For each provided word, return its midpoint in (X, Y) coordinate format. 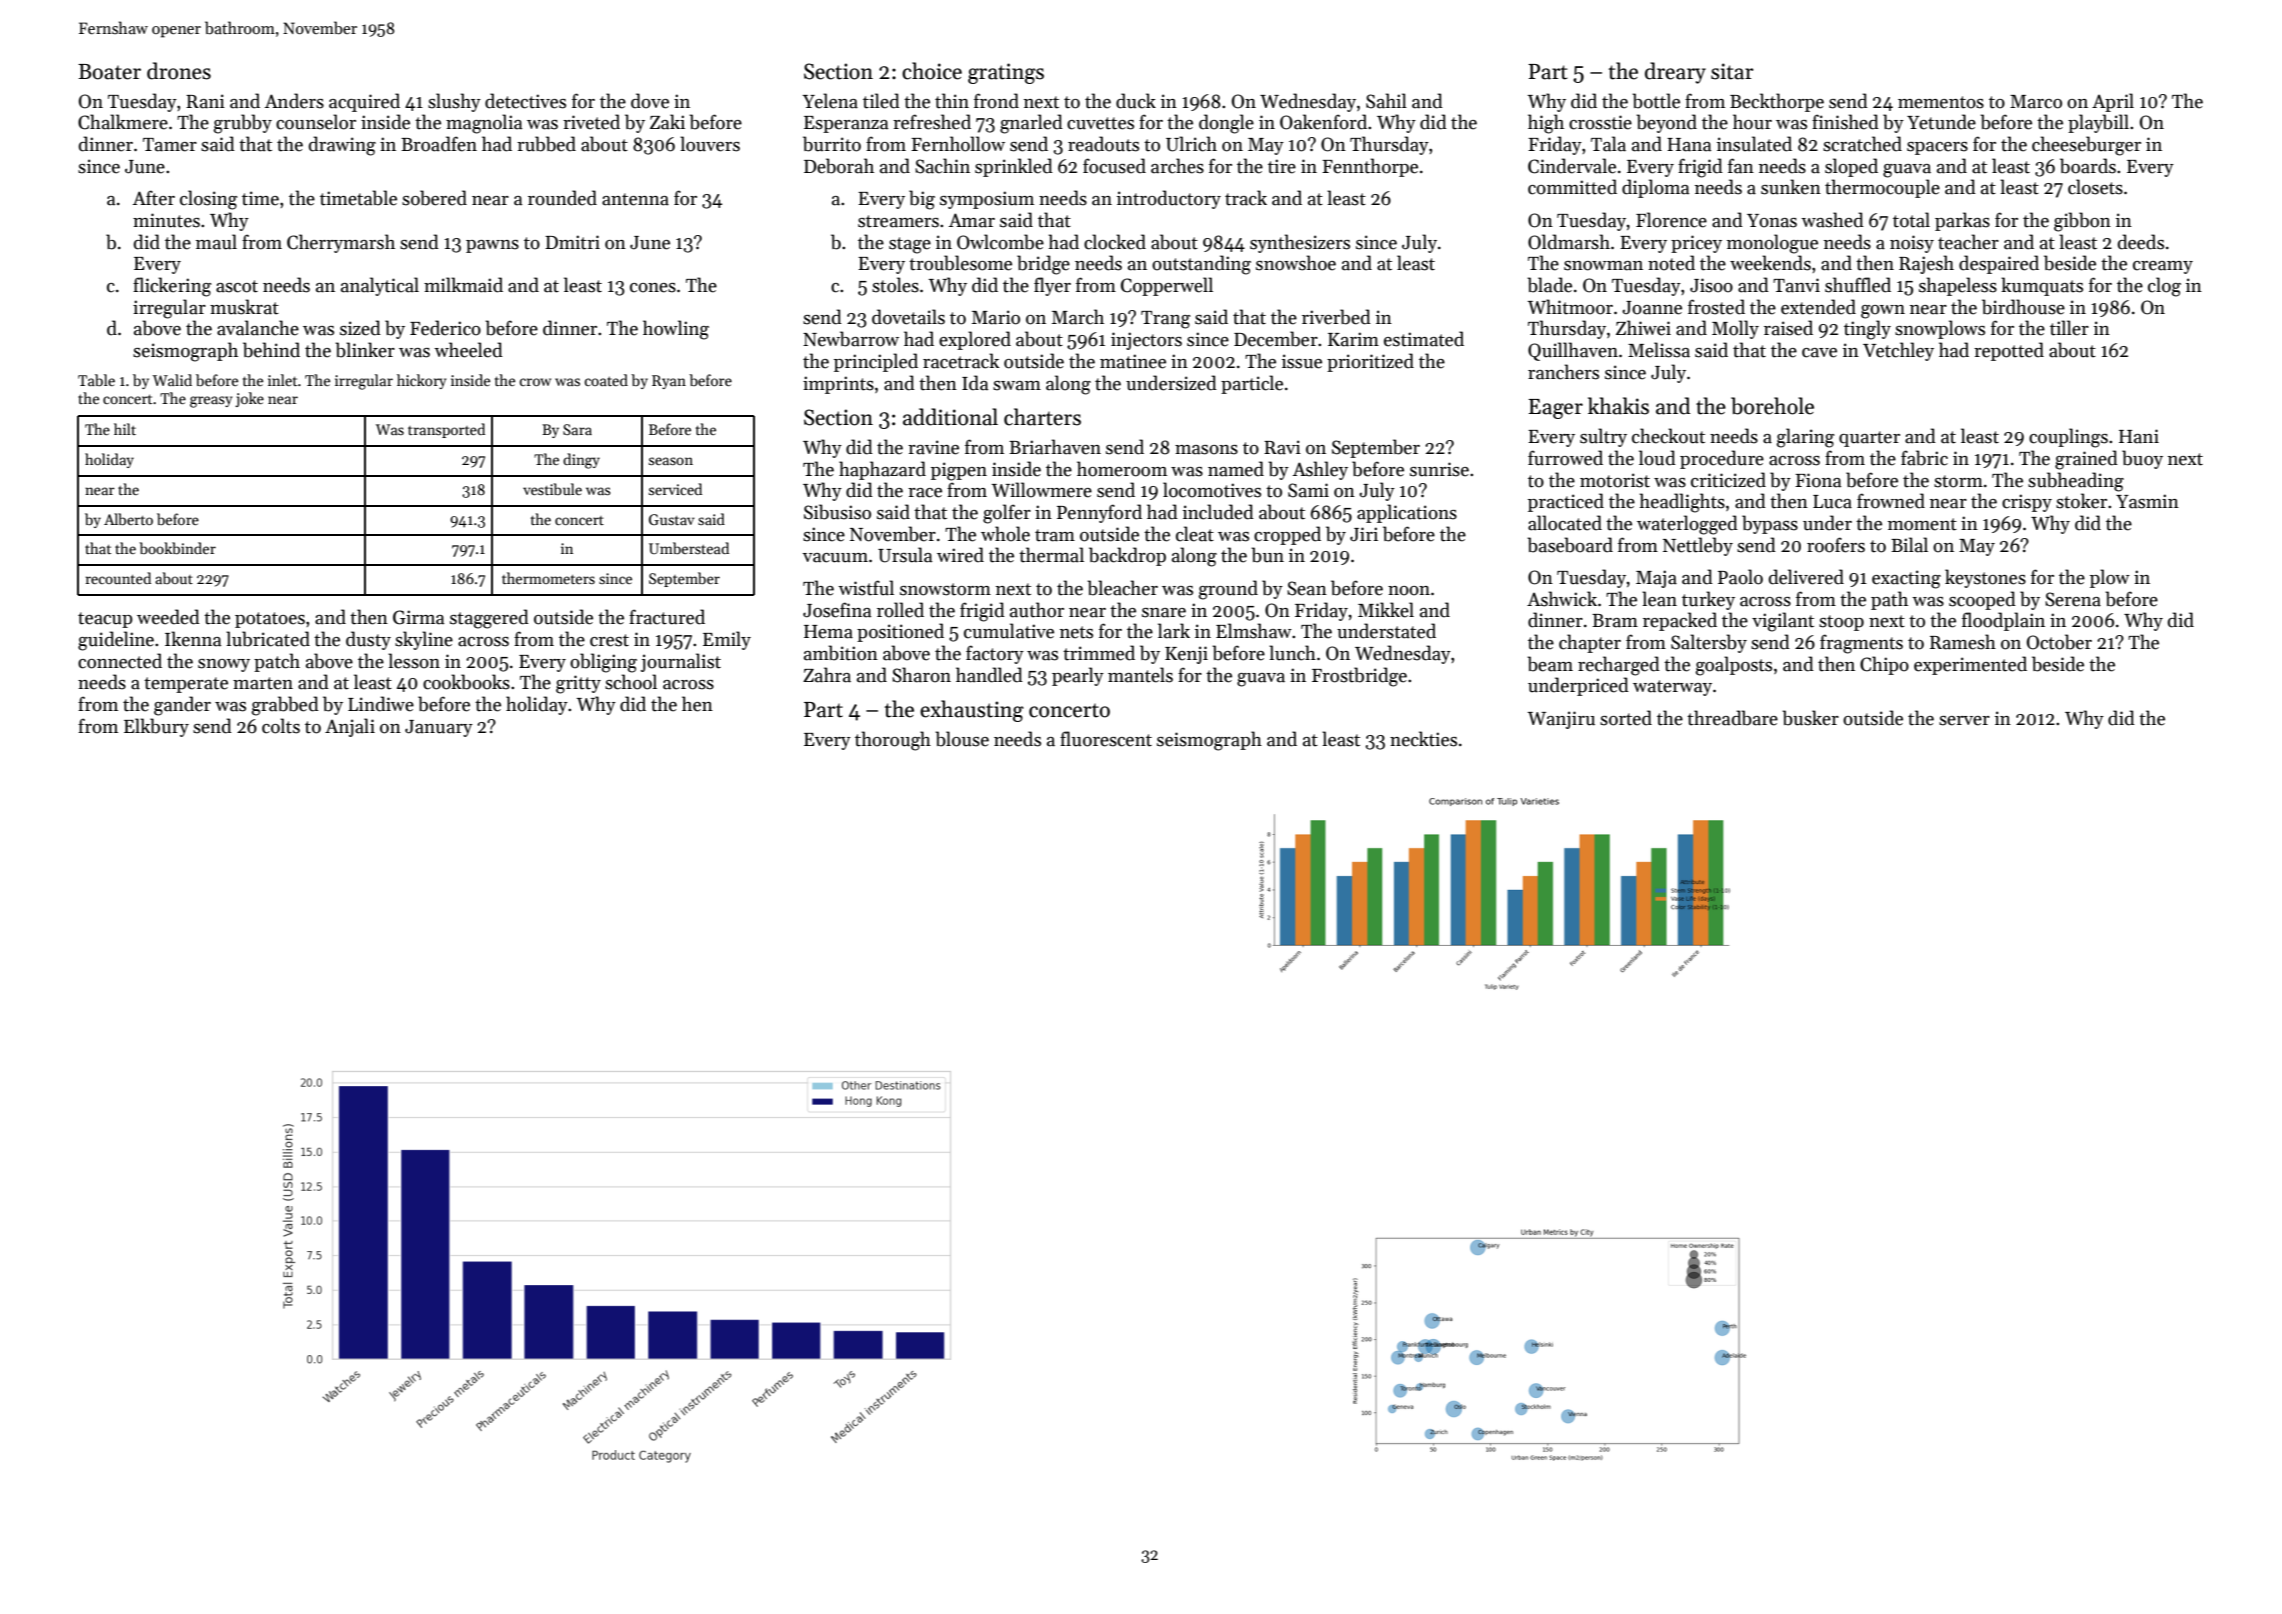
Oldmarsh (1569, 242)
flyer (1052, 286)
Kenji (1186, 655)
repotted (2009, 351)
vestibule (552, 489)
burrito (832, 144)
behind (271, 350)
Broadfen (439, 144)
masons (1206, 450)
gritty (578, 684)
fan (1741, 166)
